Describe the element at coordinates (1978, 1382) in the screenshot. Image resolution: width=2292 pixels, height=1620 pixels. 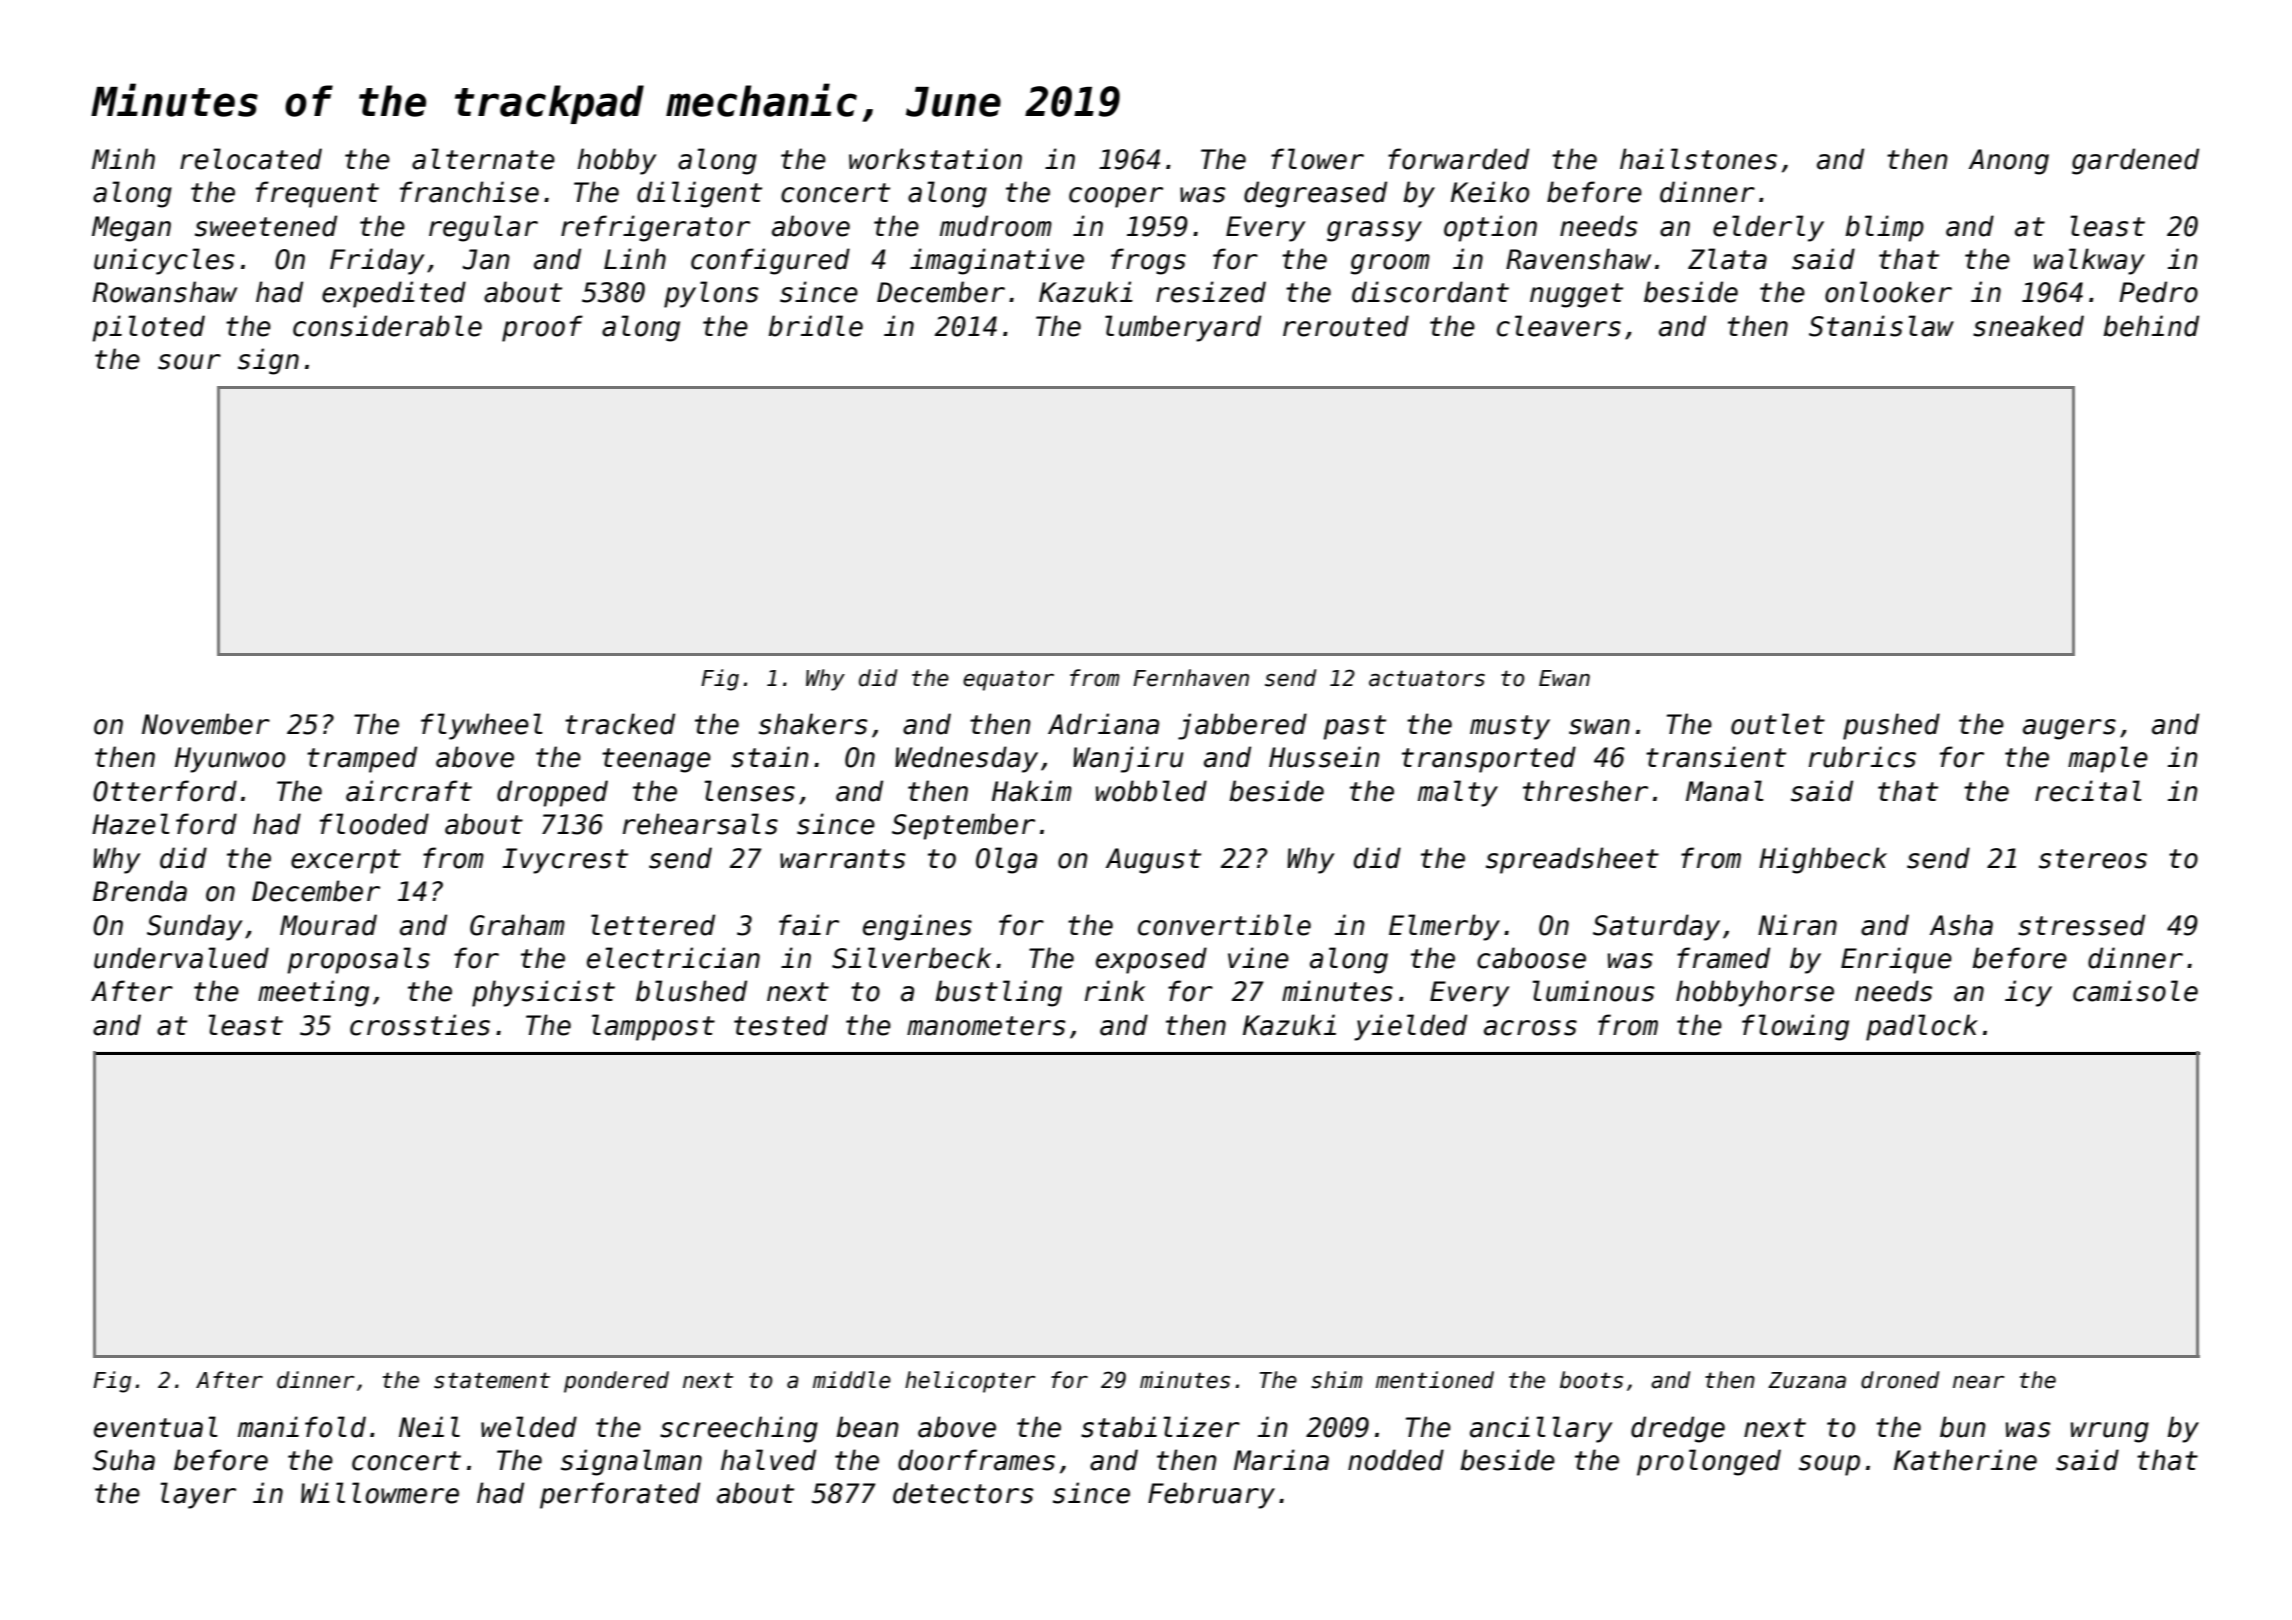
I see `near` at that location.
